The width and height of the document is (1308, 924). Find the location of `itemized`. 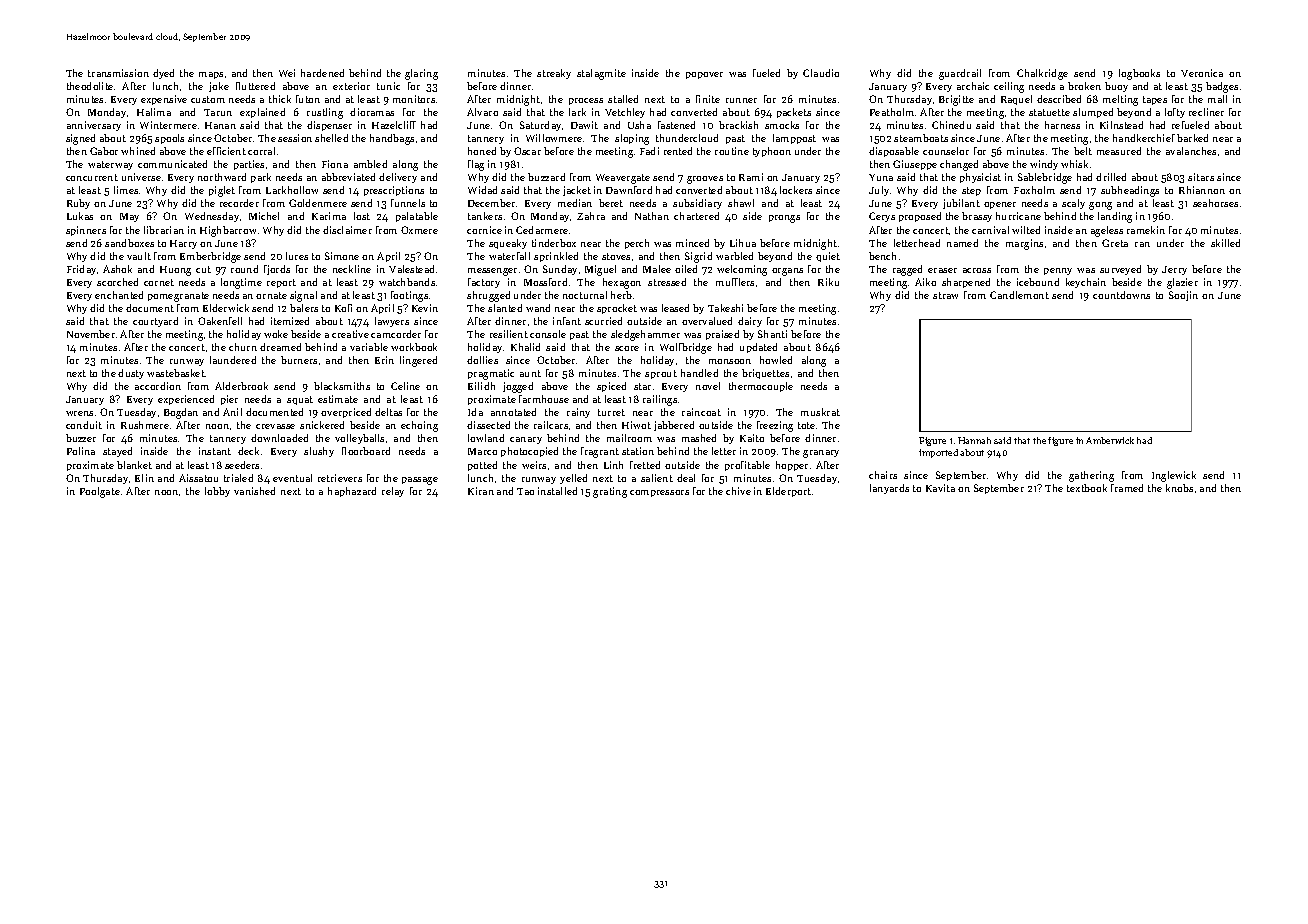

itemized is located at coordinates (290, 321).
